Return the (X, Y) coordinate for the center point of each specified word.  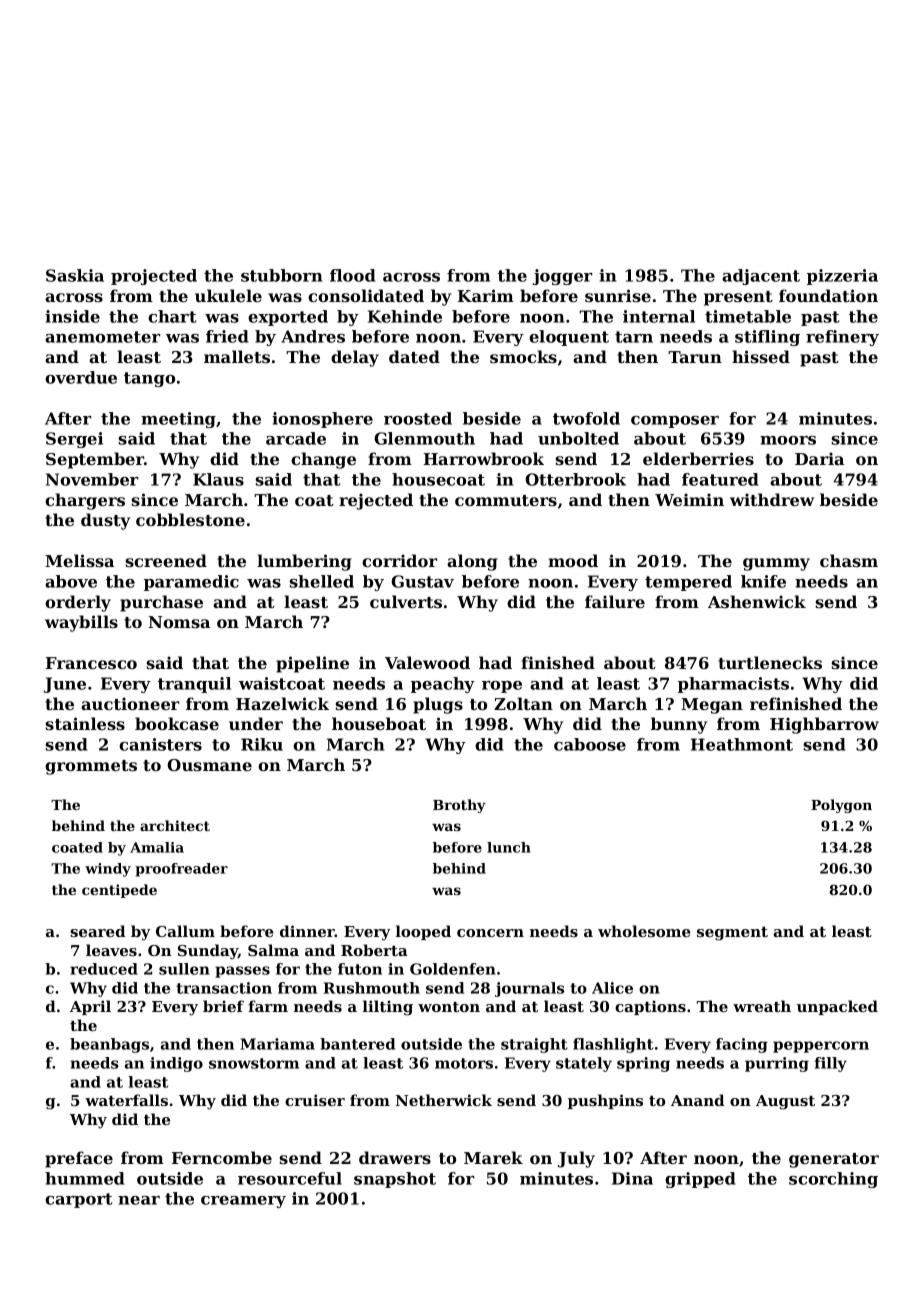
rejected (376, 501)
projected (154, 277)
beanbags (109, 1045)
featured (720, 479)
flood (353, 275)
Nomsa (179, 622)
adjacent (761, 277)
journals (529, 989)
